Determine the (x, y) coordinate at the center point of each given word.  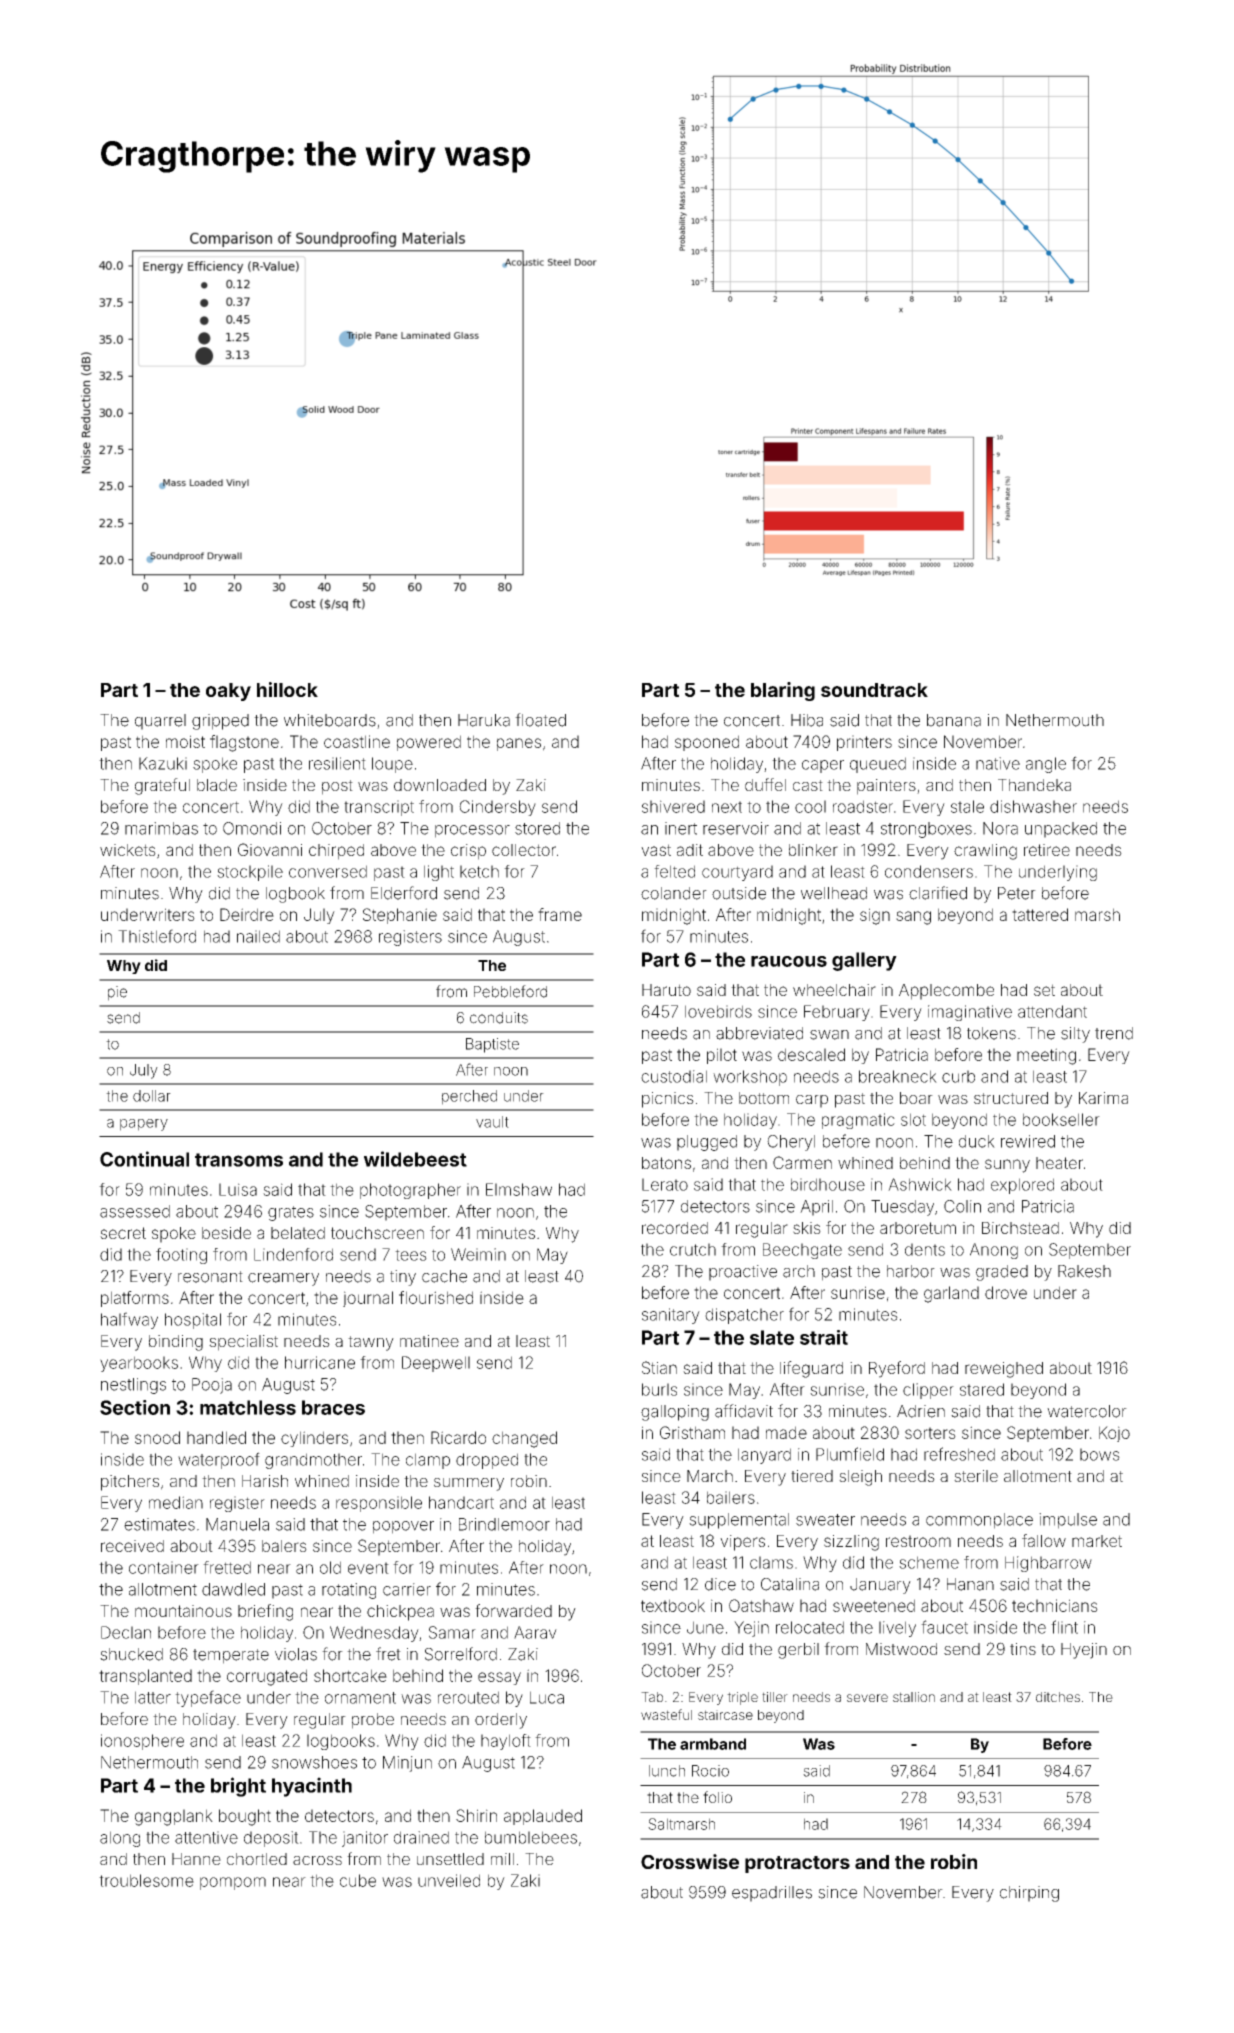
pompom (233, 1883)
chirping (1029, 1894)
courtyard (737, 873)
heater (1059, 1163)
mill (502, 1859)
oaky (228, 692)
